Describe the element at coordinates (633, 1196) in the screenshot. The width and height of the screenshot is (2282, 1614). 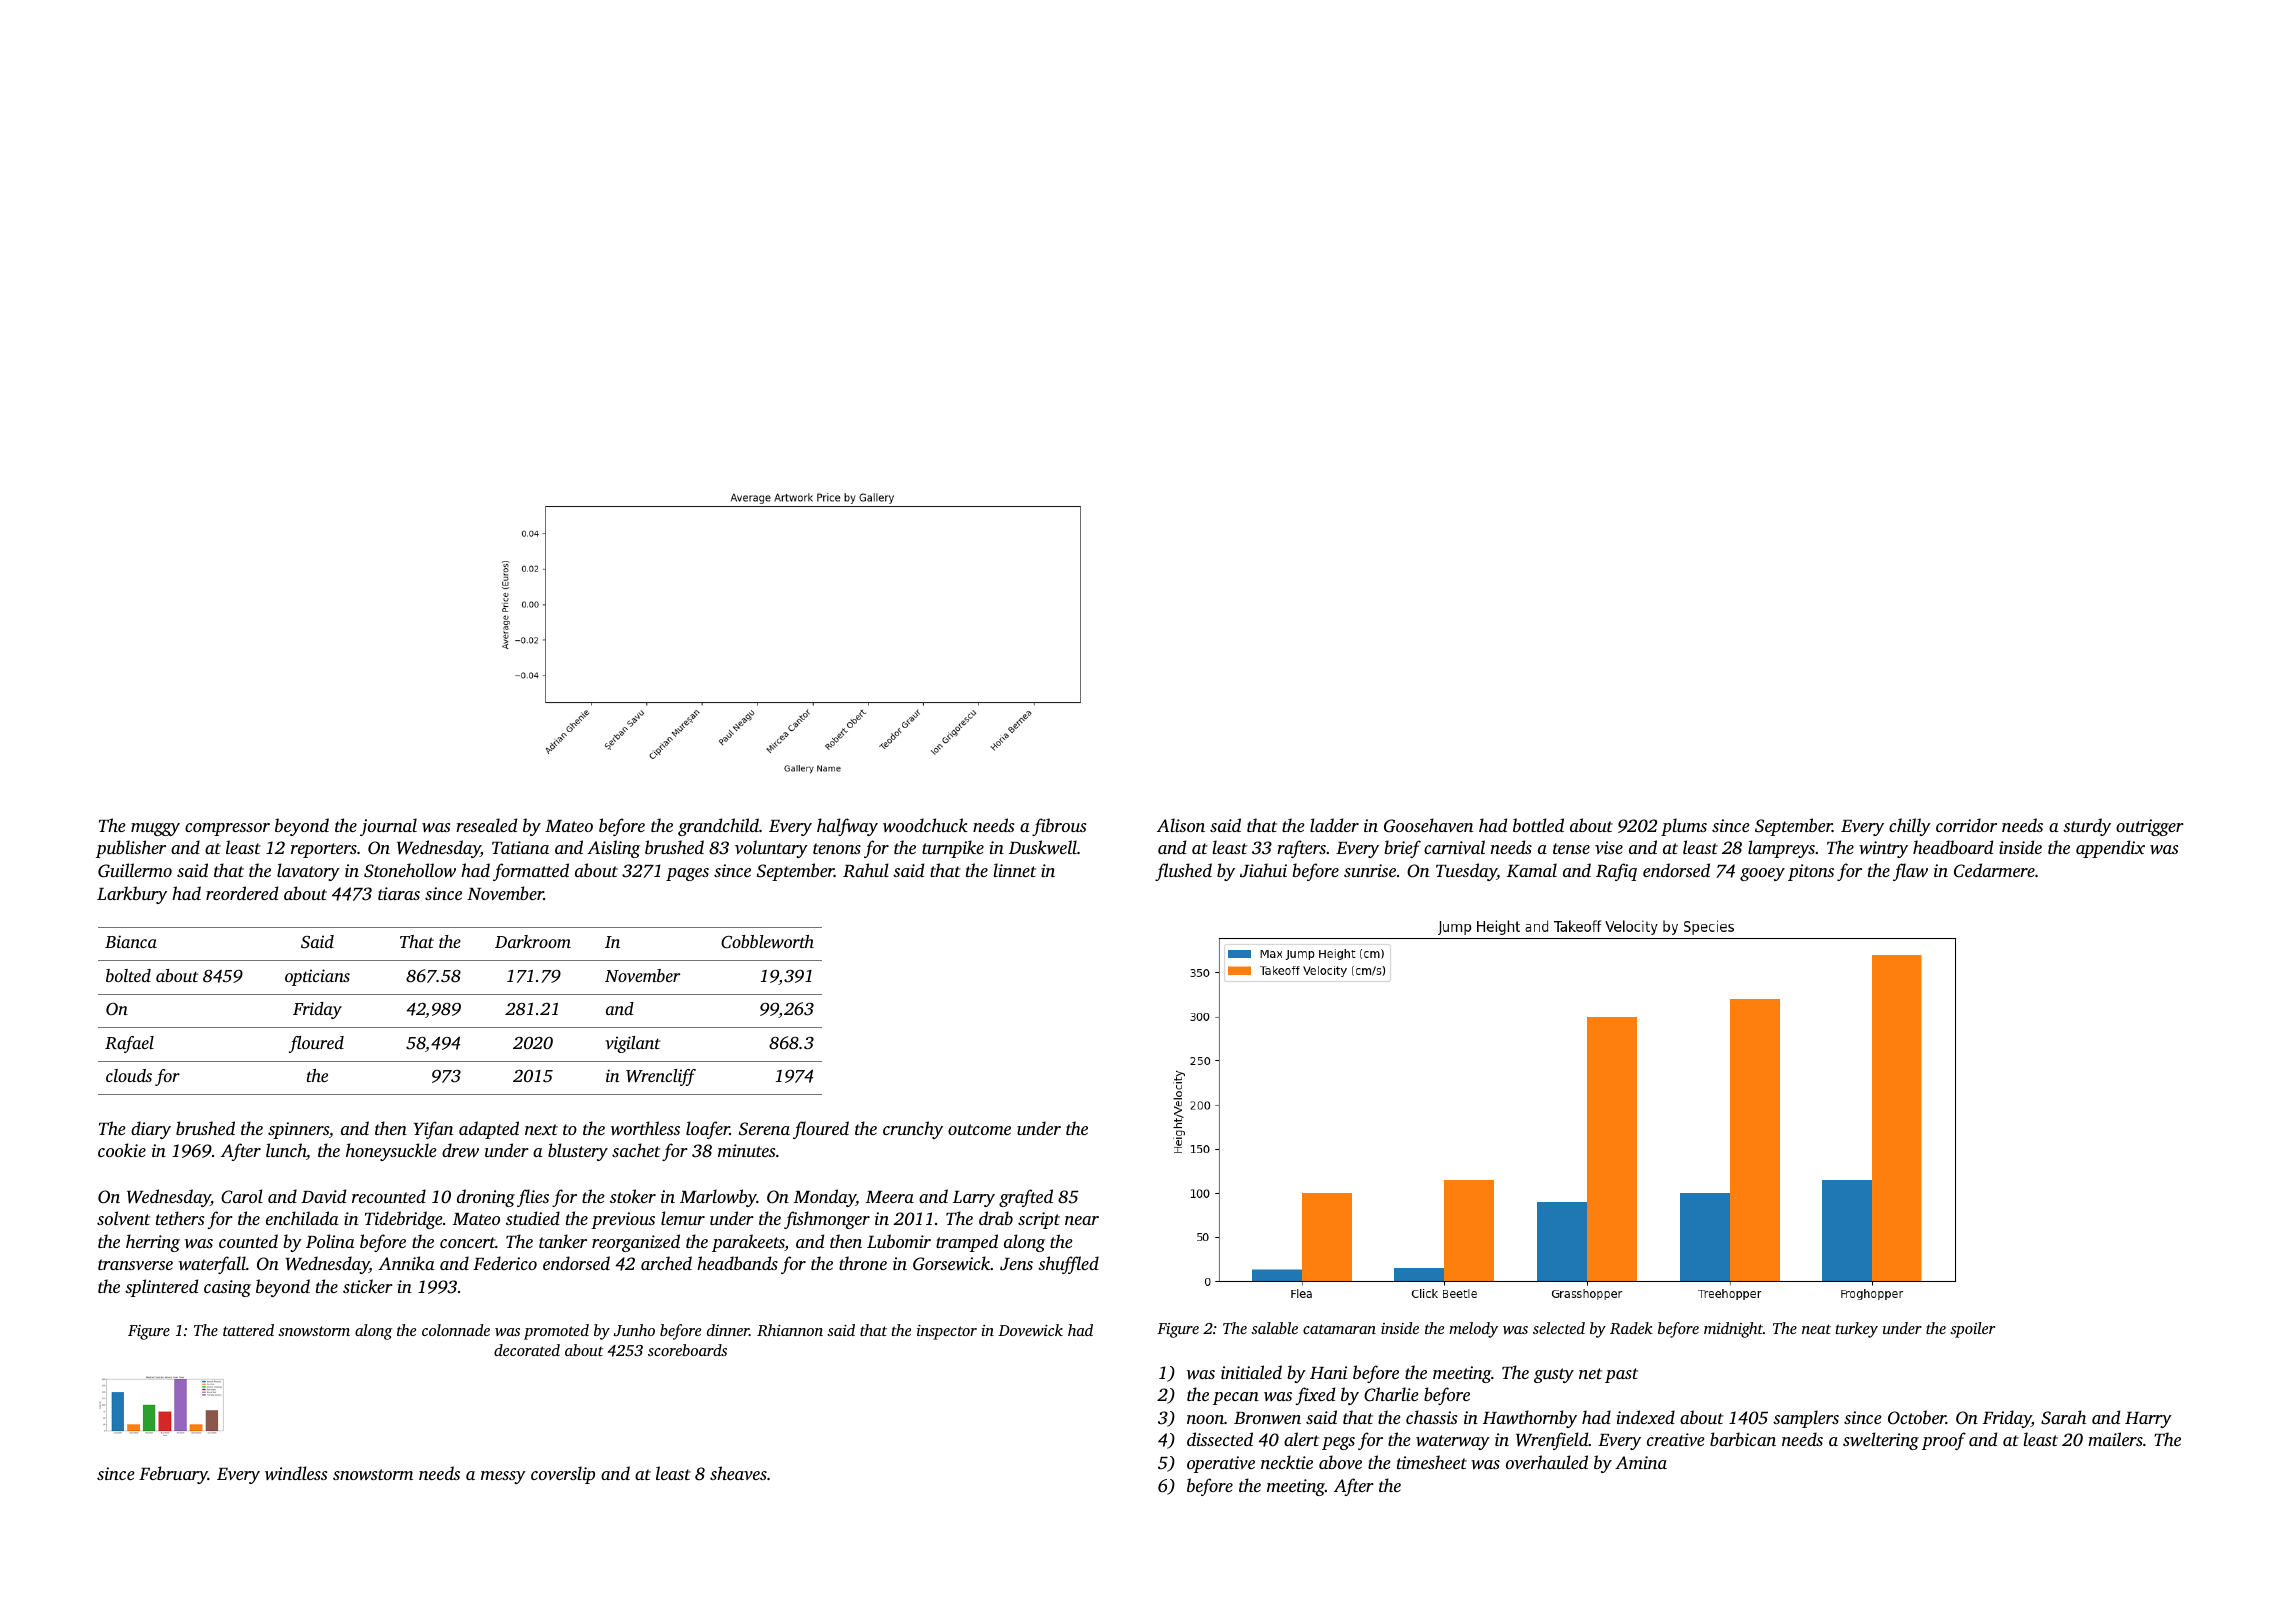
I see `stoker` at that location.
